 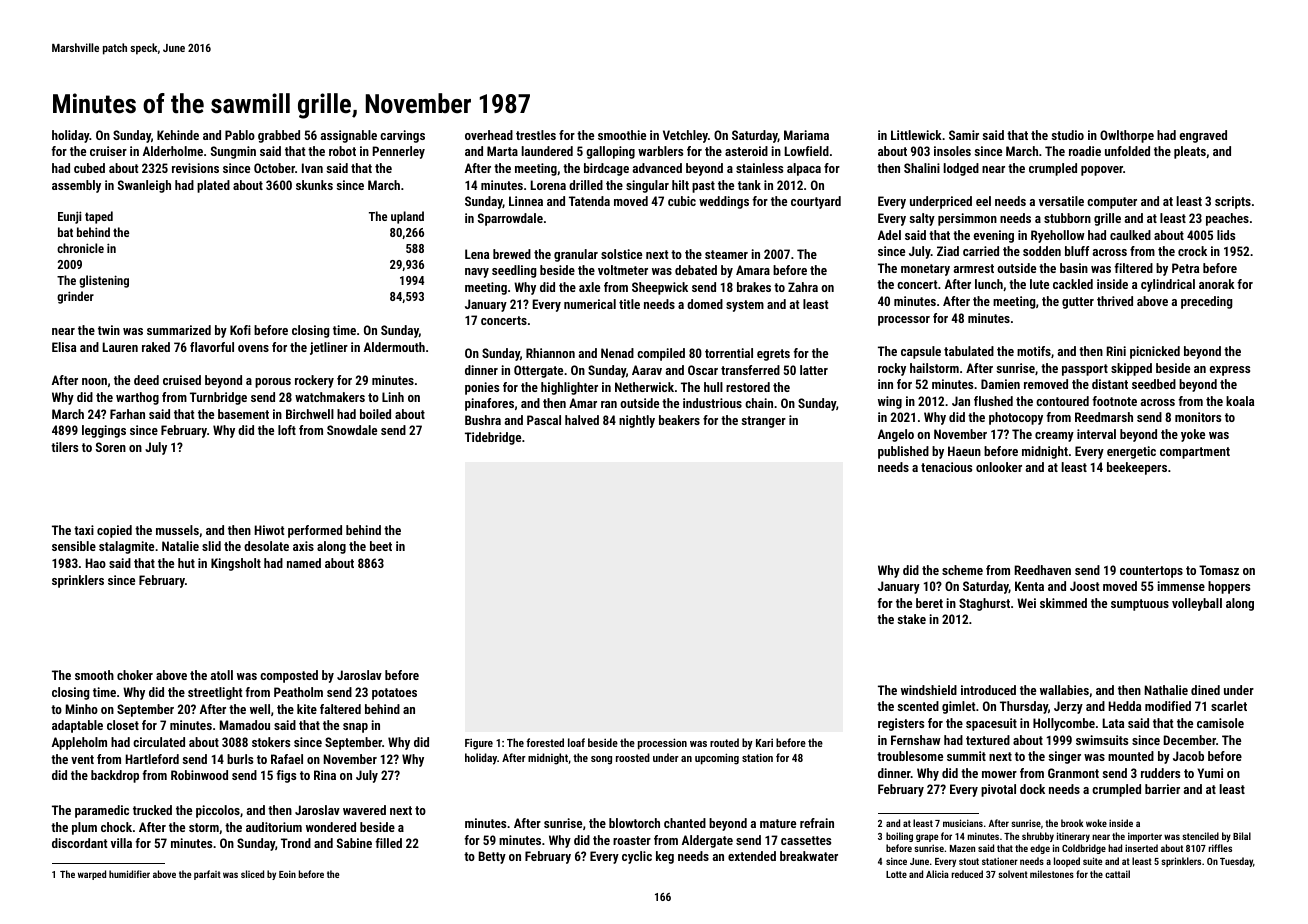 What do you see at coordinates (287, 874) in the document?
I see `Eoin` at bounding box center [287, 874].
